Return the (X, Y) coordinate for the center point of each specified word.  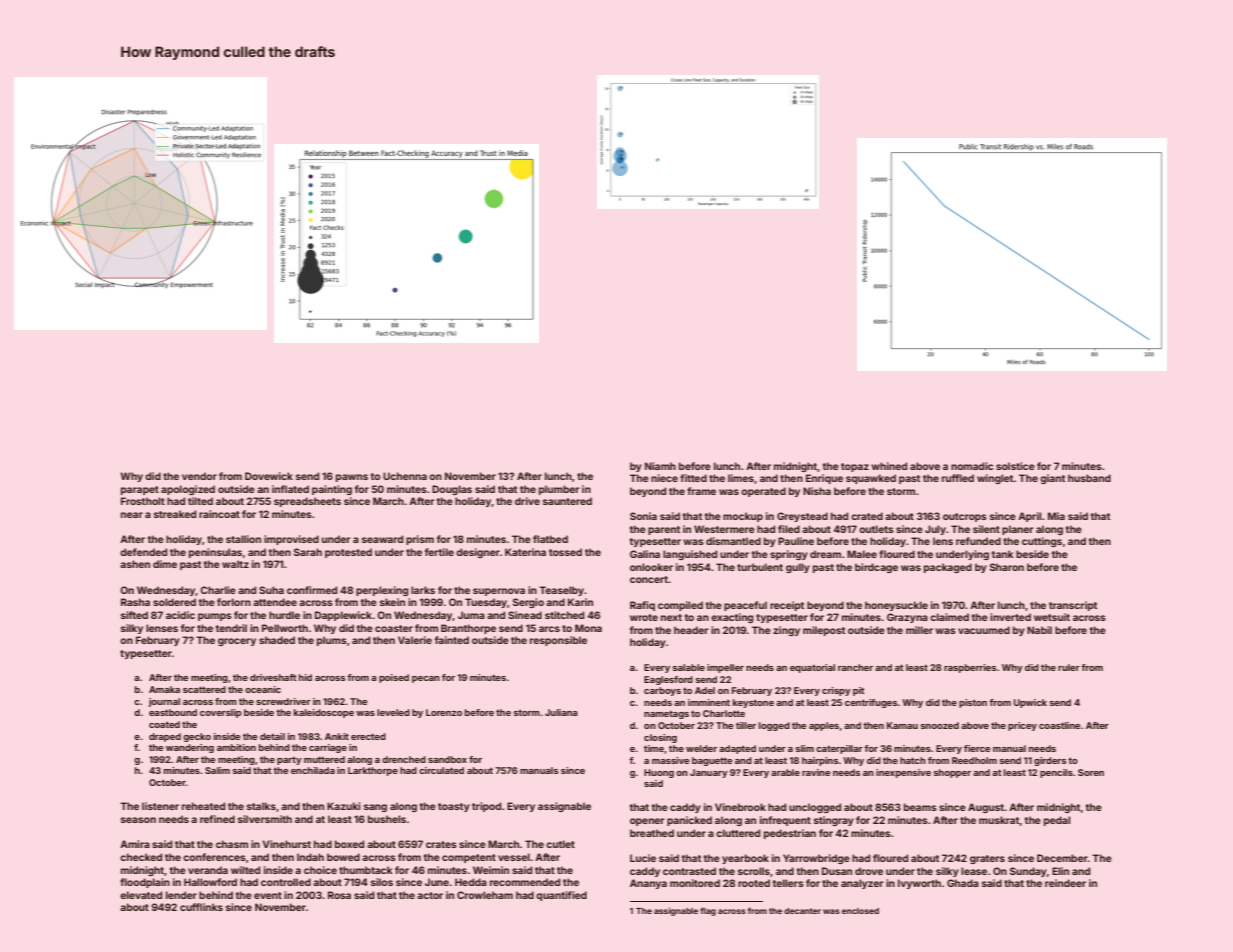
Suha (271, 590)
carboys (662, 691)
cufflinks (201, 907)
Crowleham (485, 895)
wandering (190, 748)
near (132, 515)
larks (423, 590)
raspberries (970, 668)
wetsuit (1052, 617)
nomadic (972, 466)
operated (763, 492)
